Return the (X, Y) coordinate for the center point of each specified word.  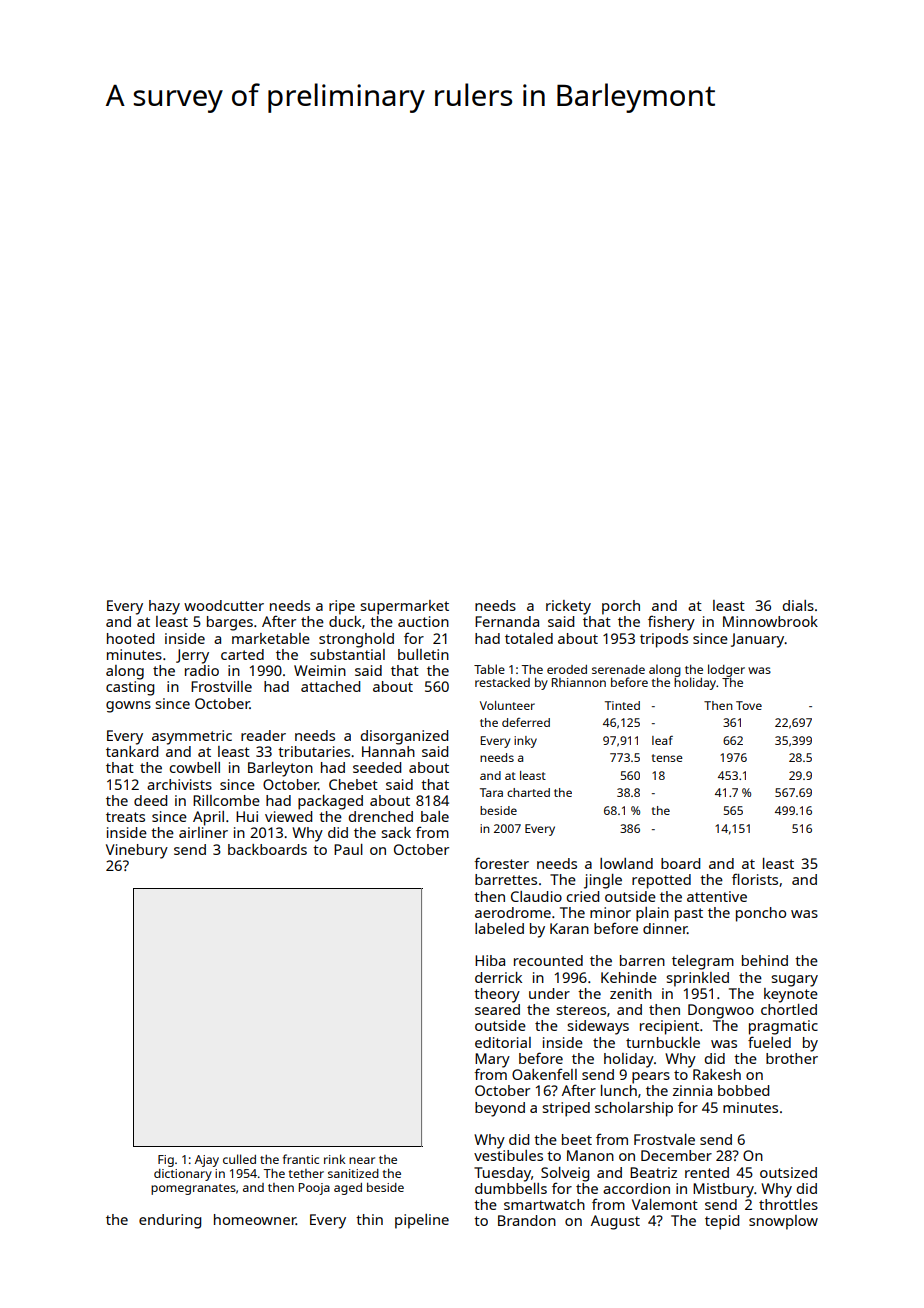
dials (798, 605)
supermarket (404, 607)
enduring (170, 1221)
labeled (499, 928)
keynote (791, 995)
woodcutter (224, 605)
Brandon (527, 1220)
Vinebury (137, 851)
